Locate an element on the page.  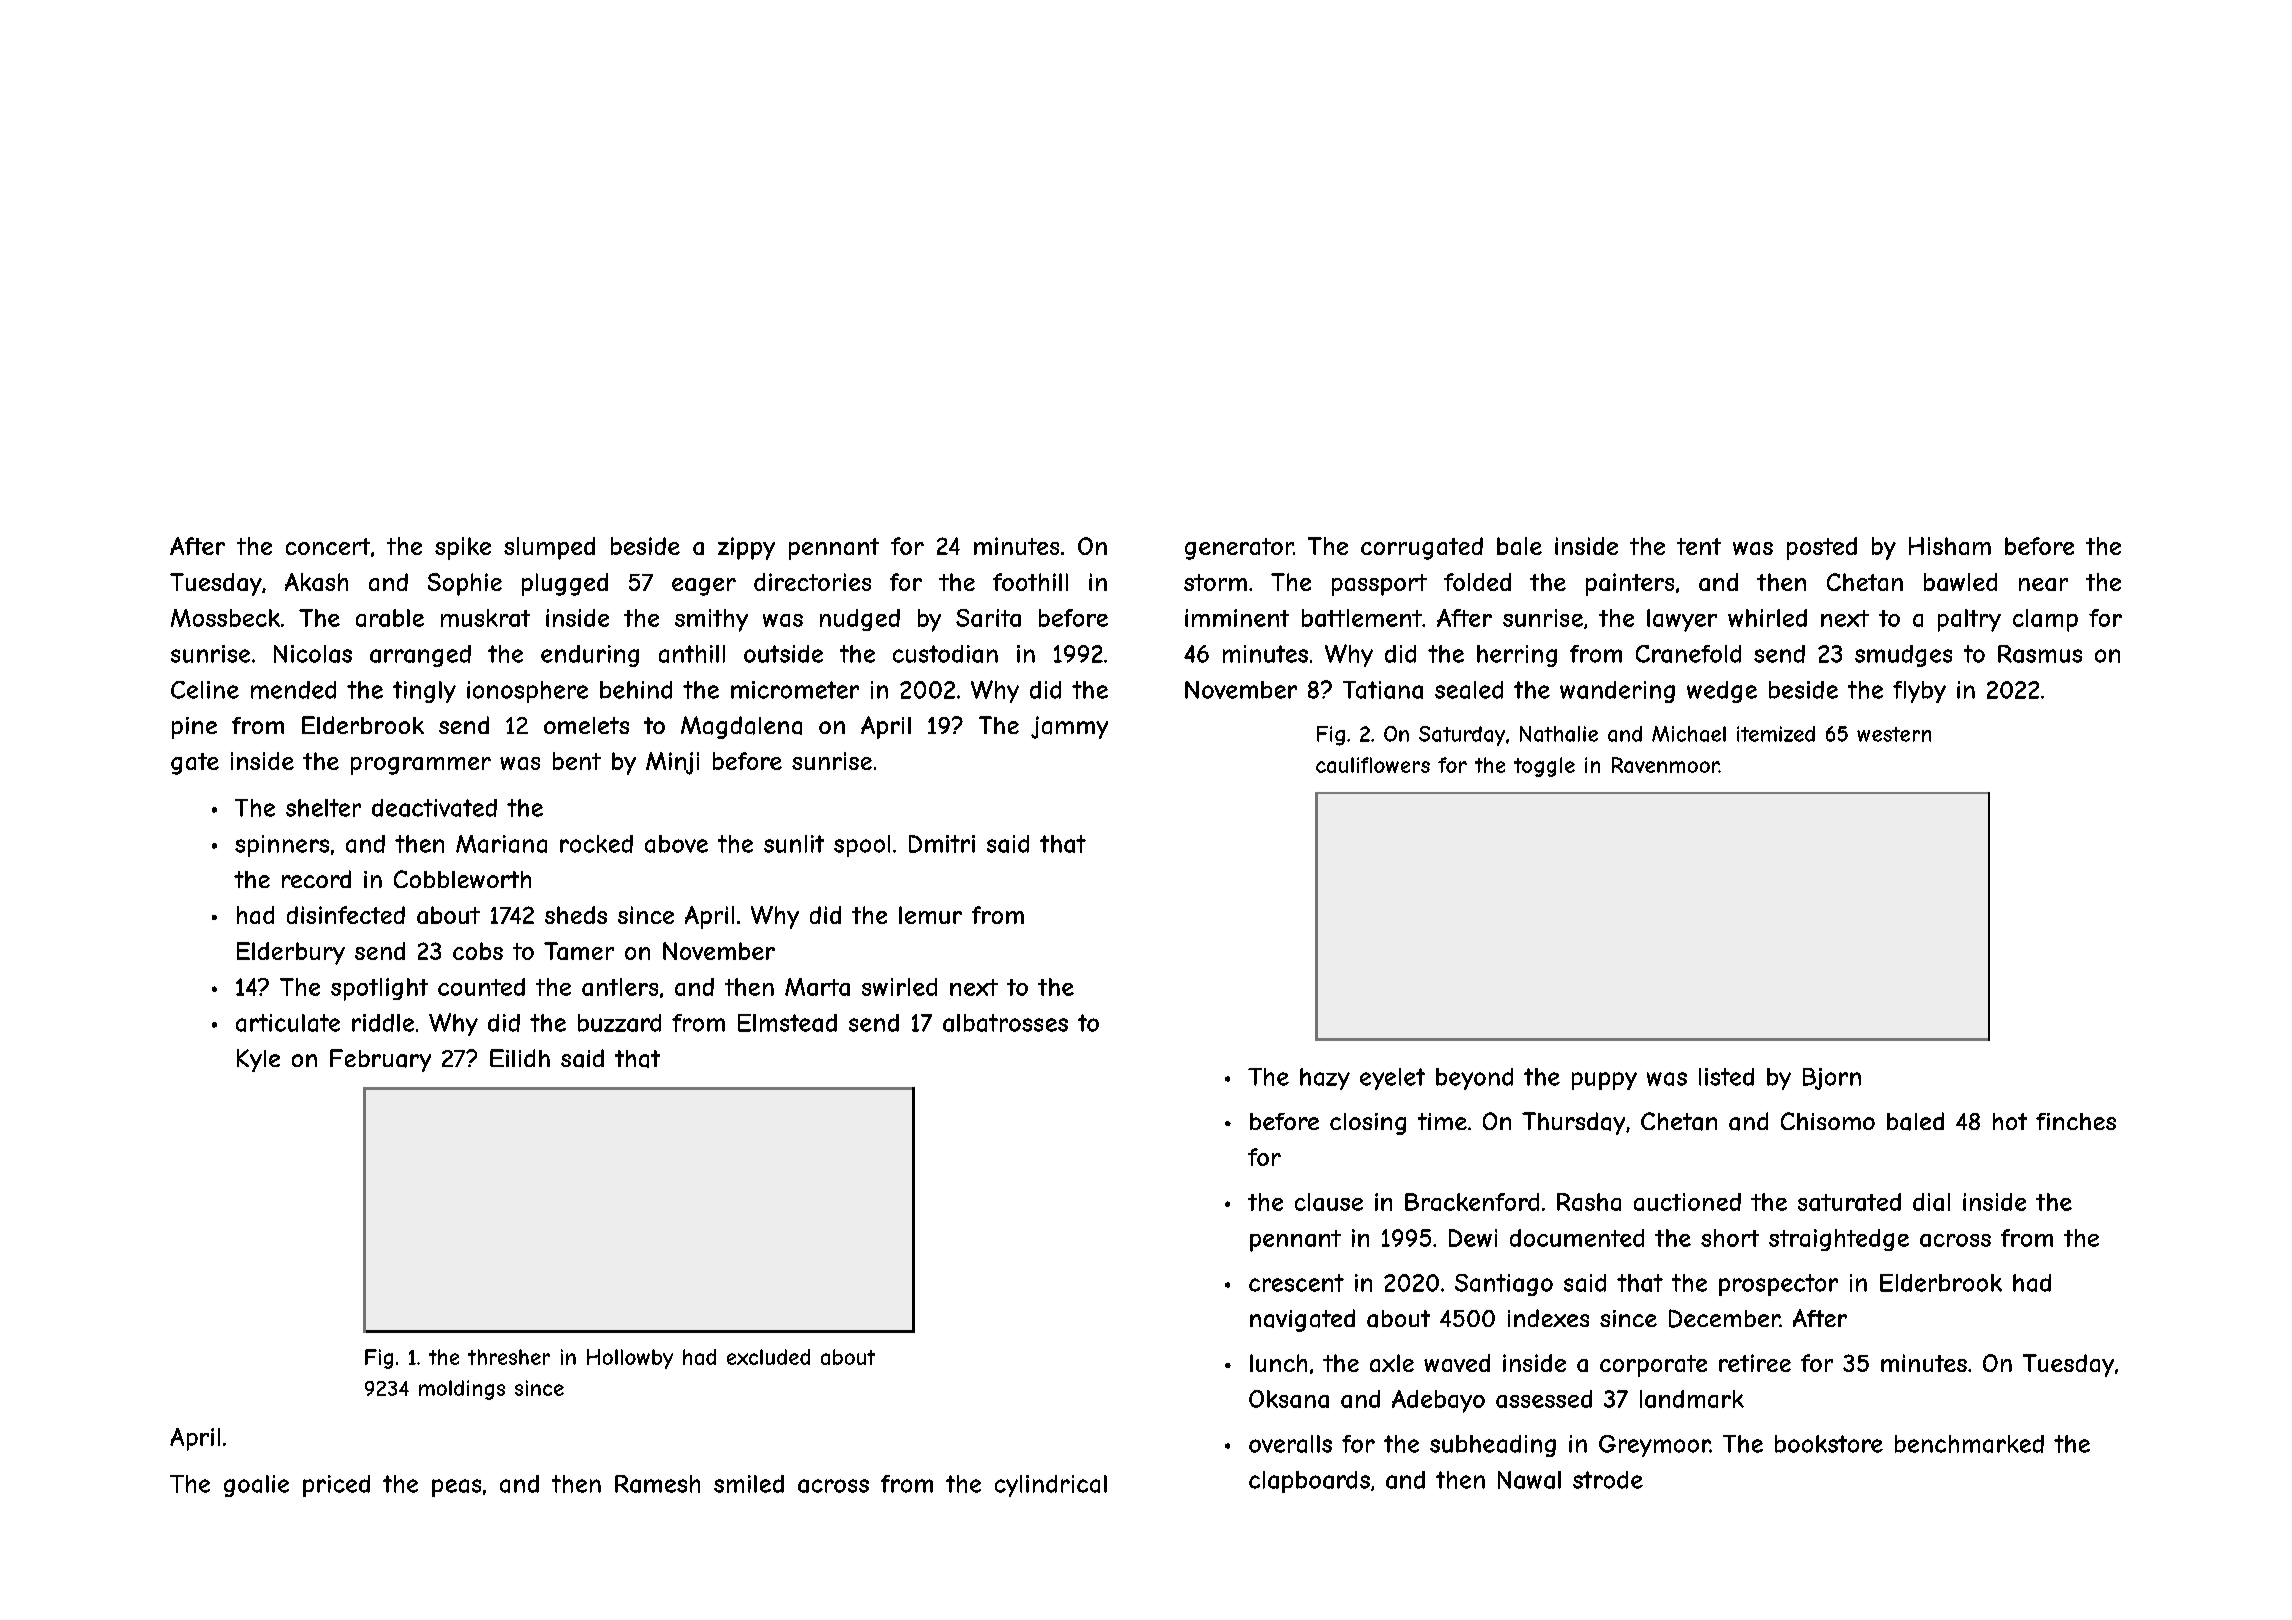
listed is located at coordinates (1726, 1077).
